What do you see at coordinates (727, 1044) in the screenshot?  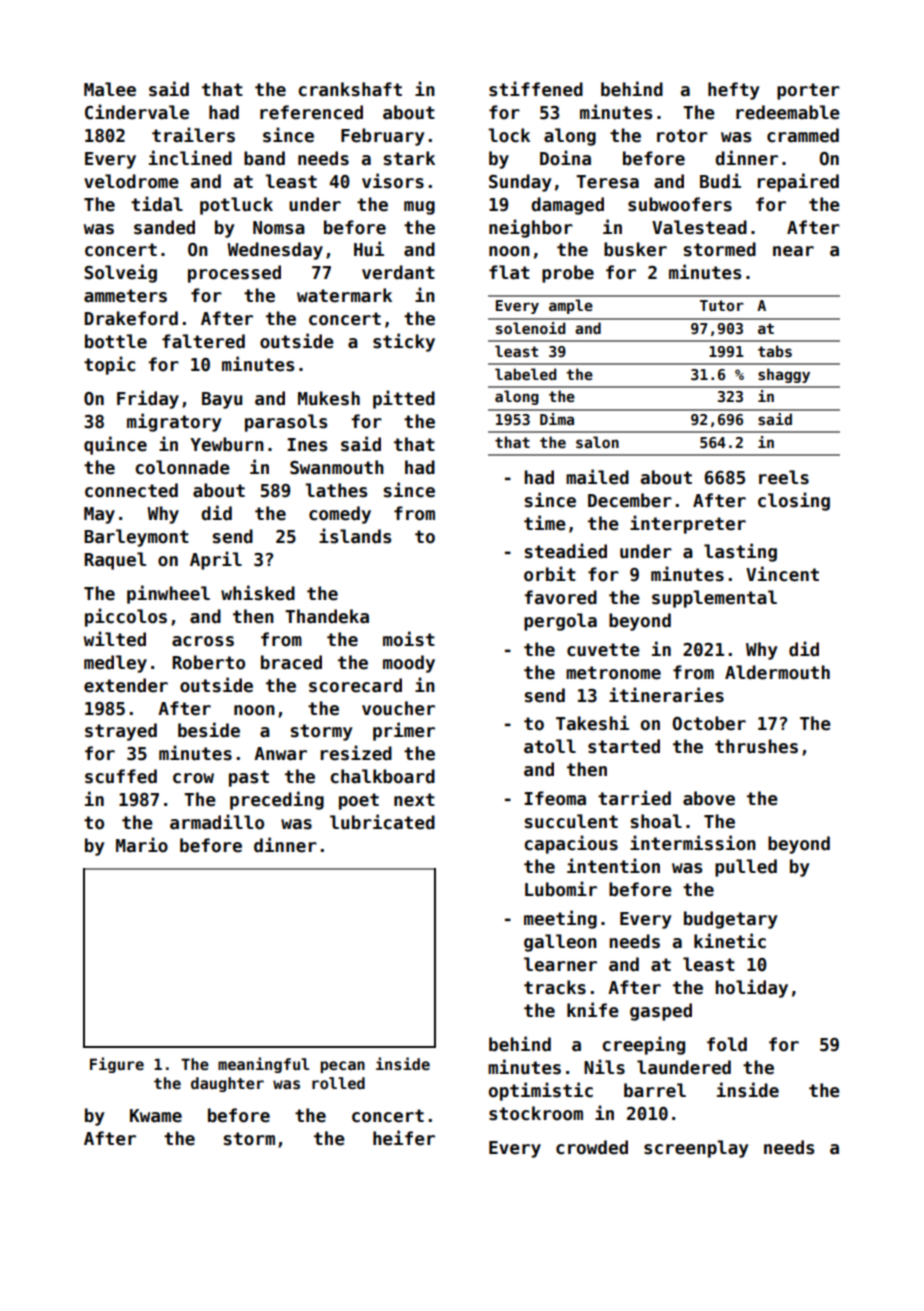 I see `fold` at bounding box center [727, 1044].
